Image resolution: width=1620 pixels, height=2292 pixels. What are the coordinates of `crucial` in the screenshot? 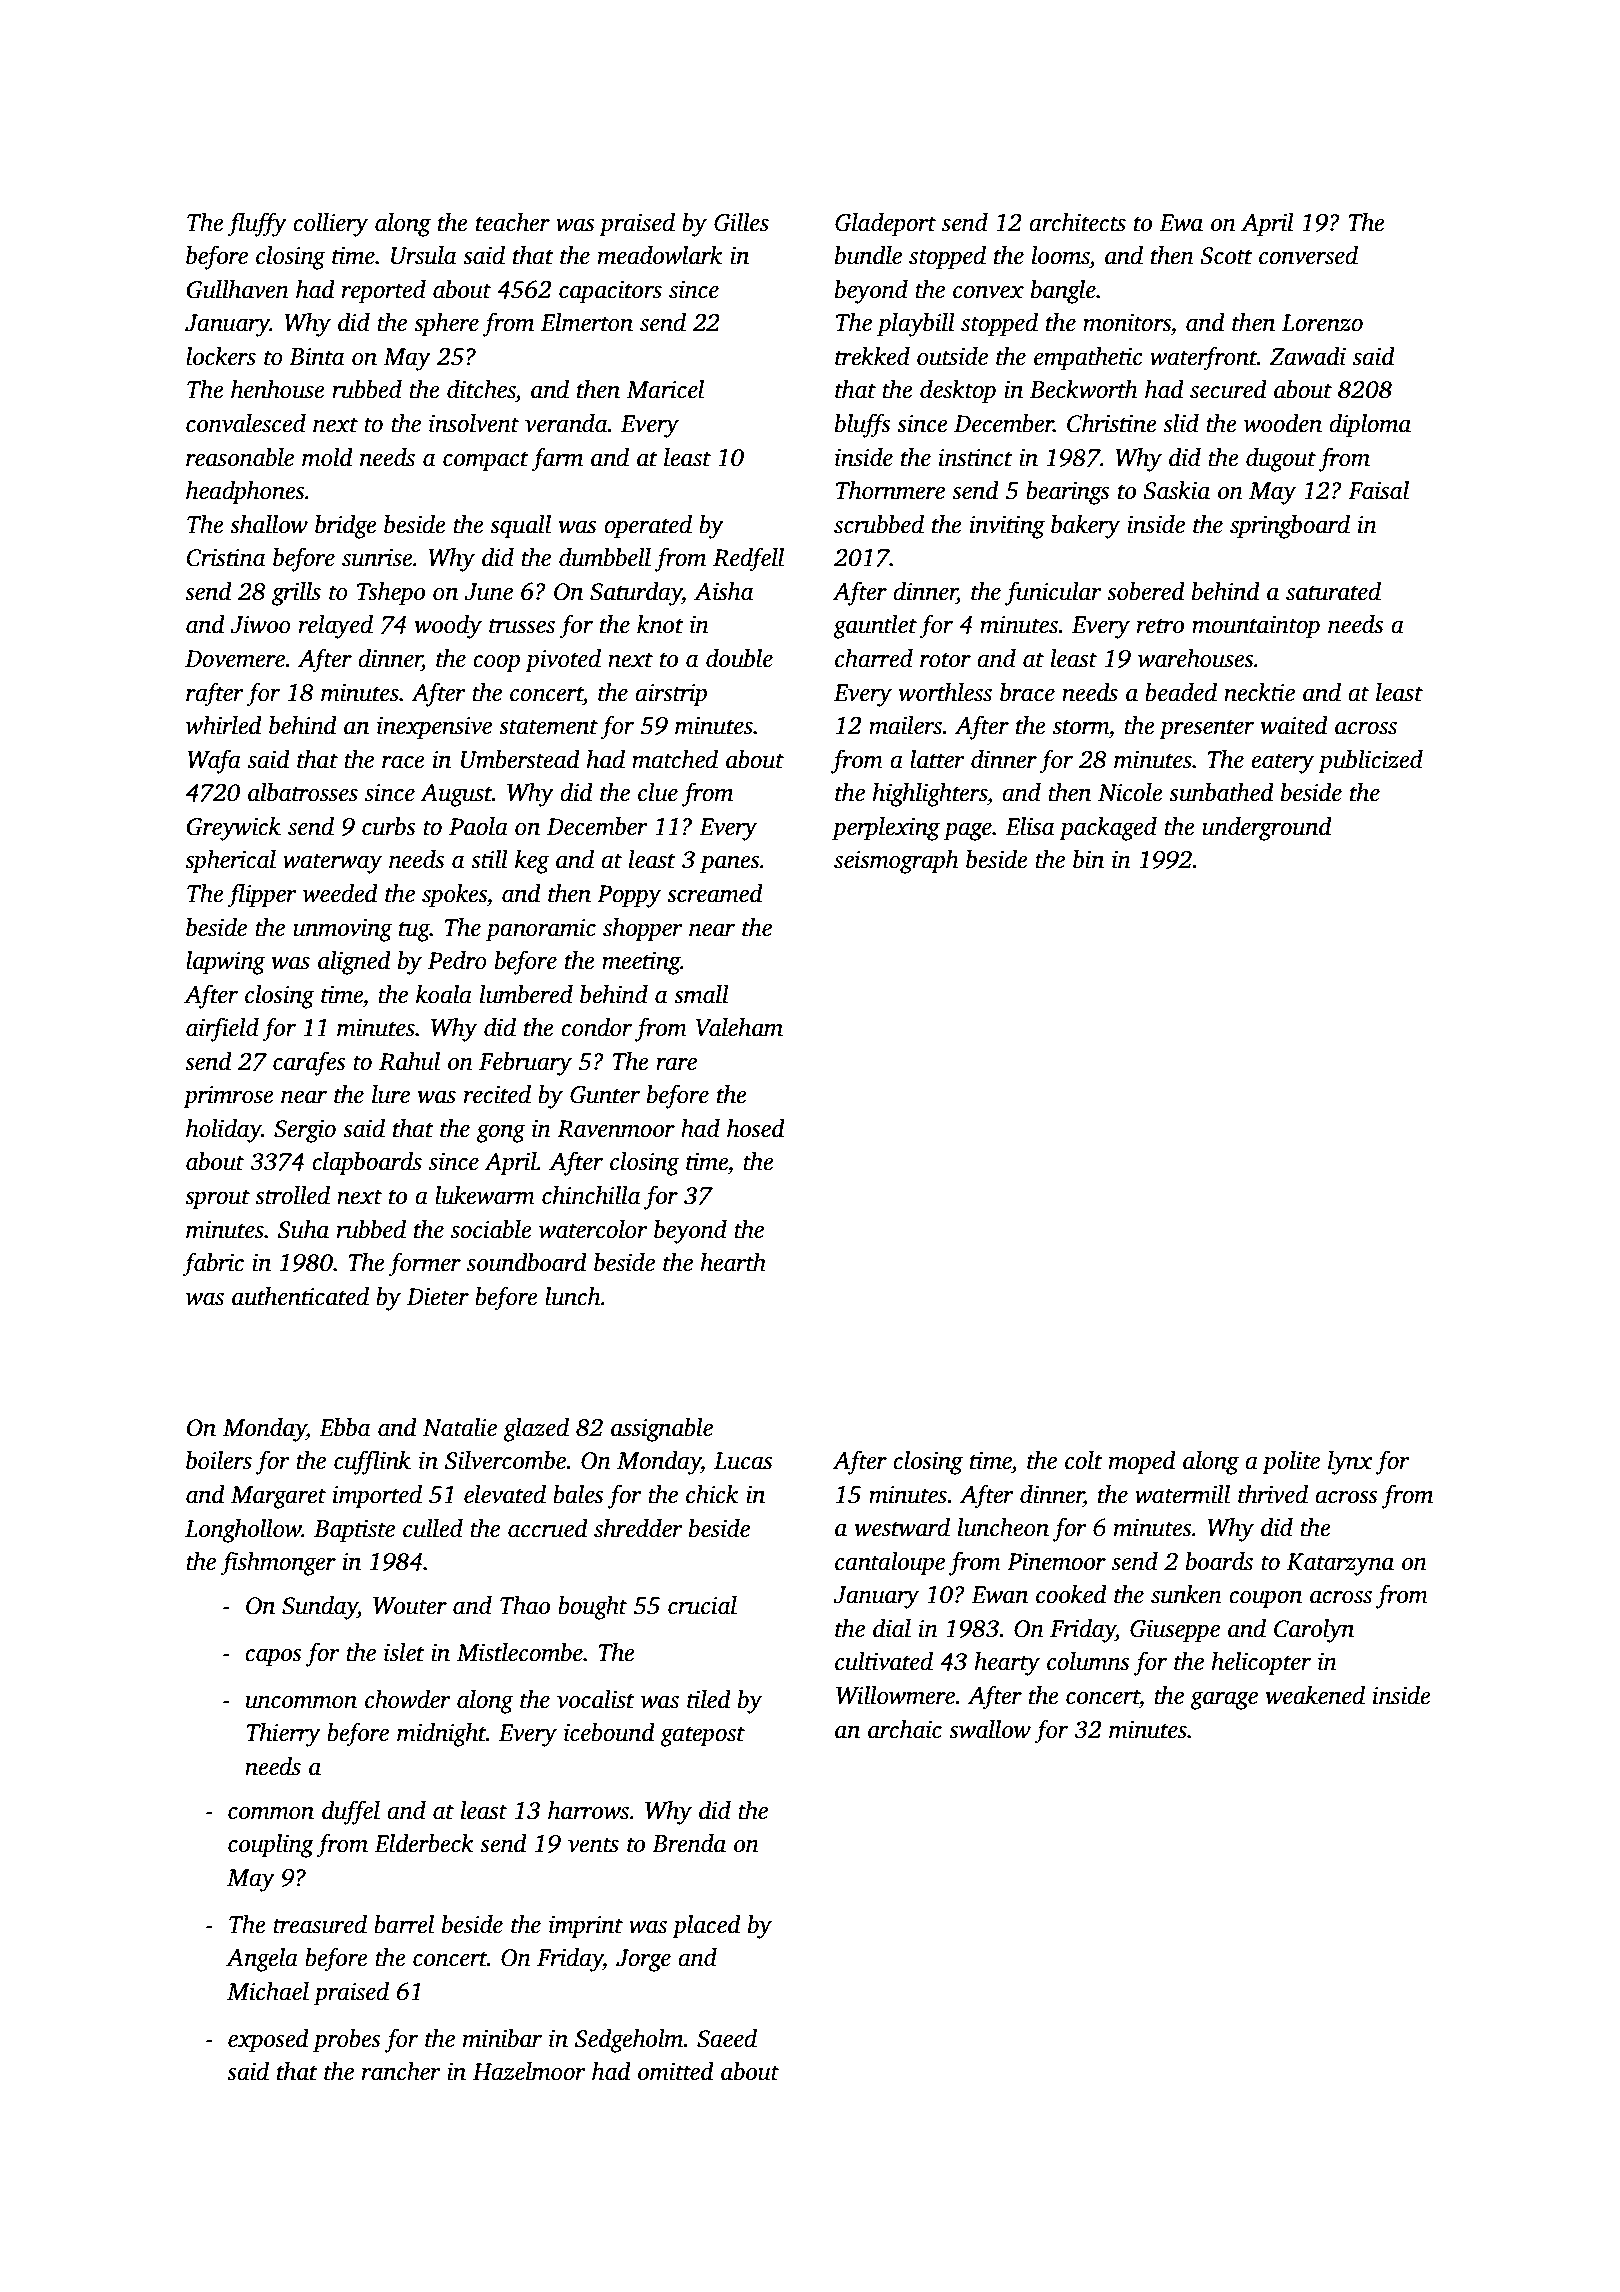 It's located at (702, 1605).
